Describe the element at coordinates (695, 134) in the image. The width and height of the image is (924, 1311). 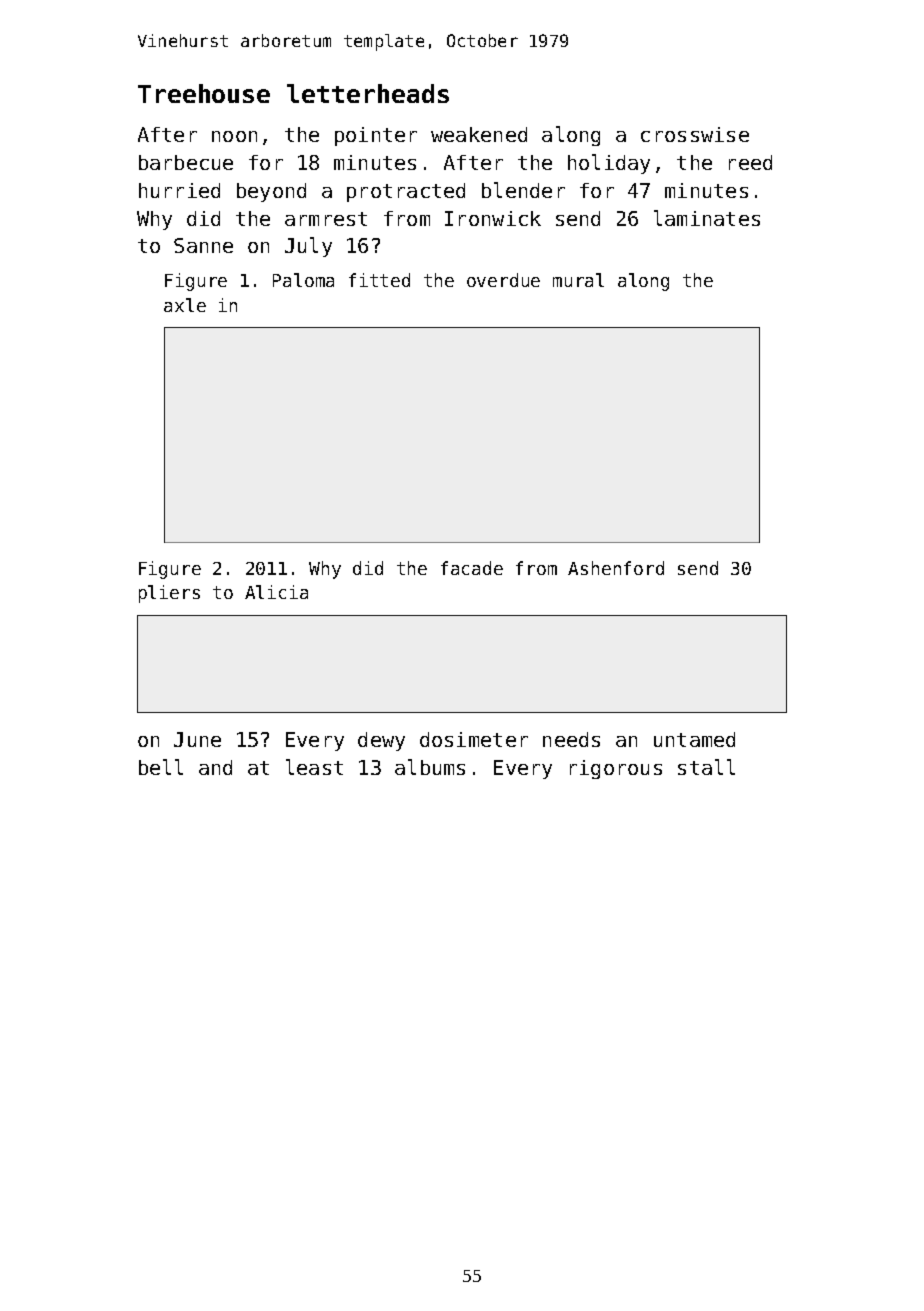
I see `crosswise` at that location.
